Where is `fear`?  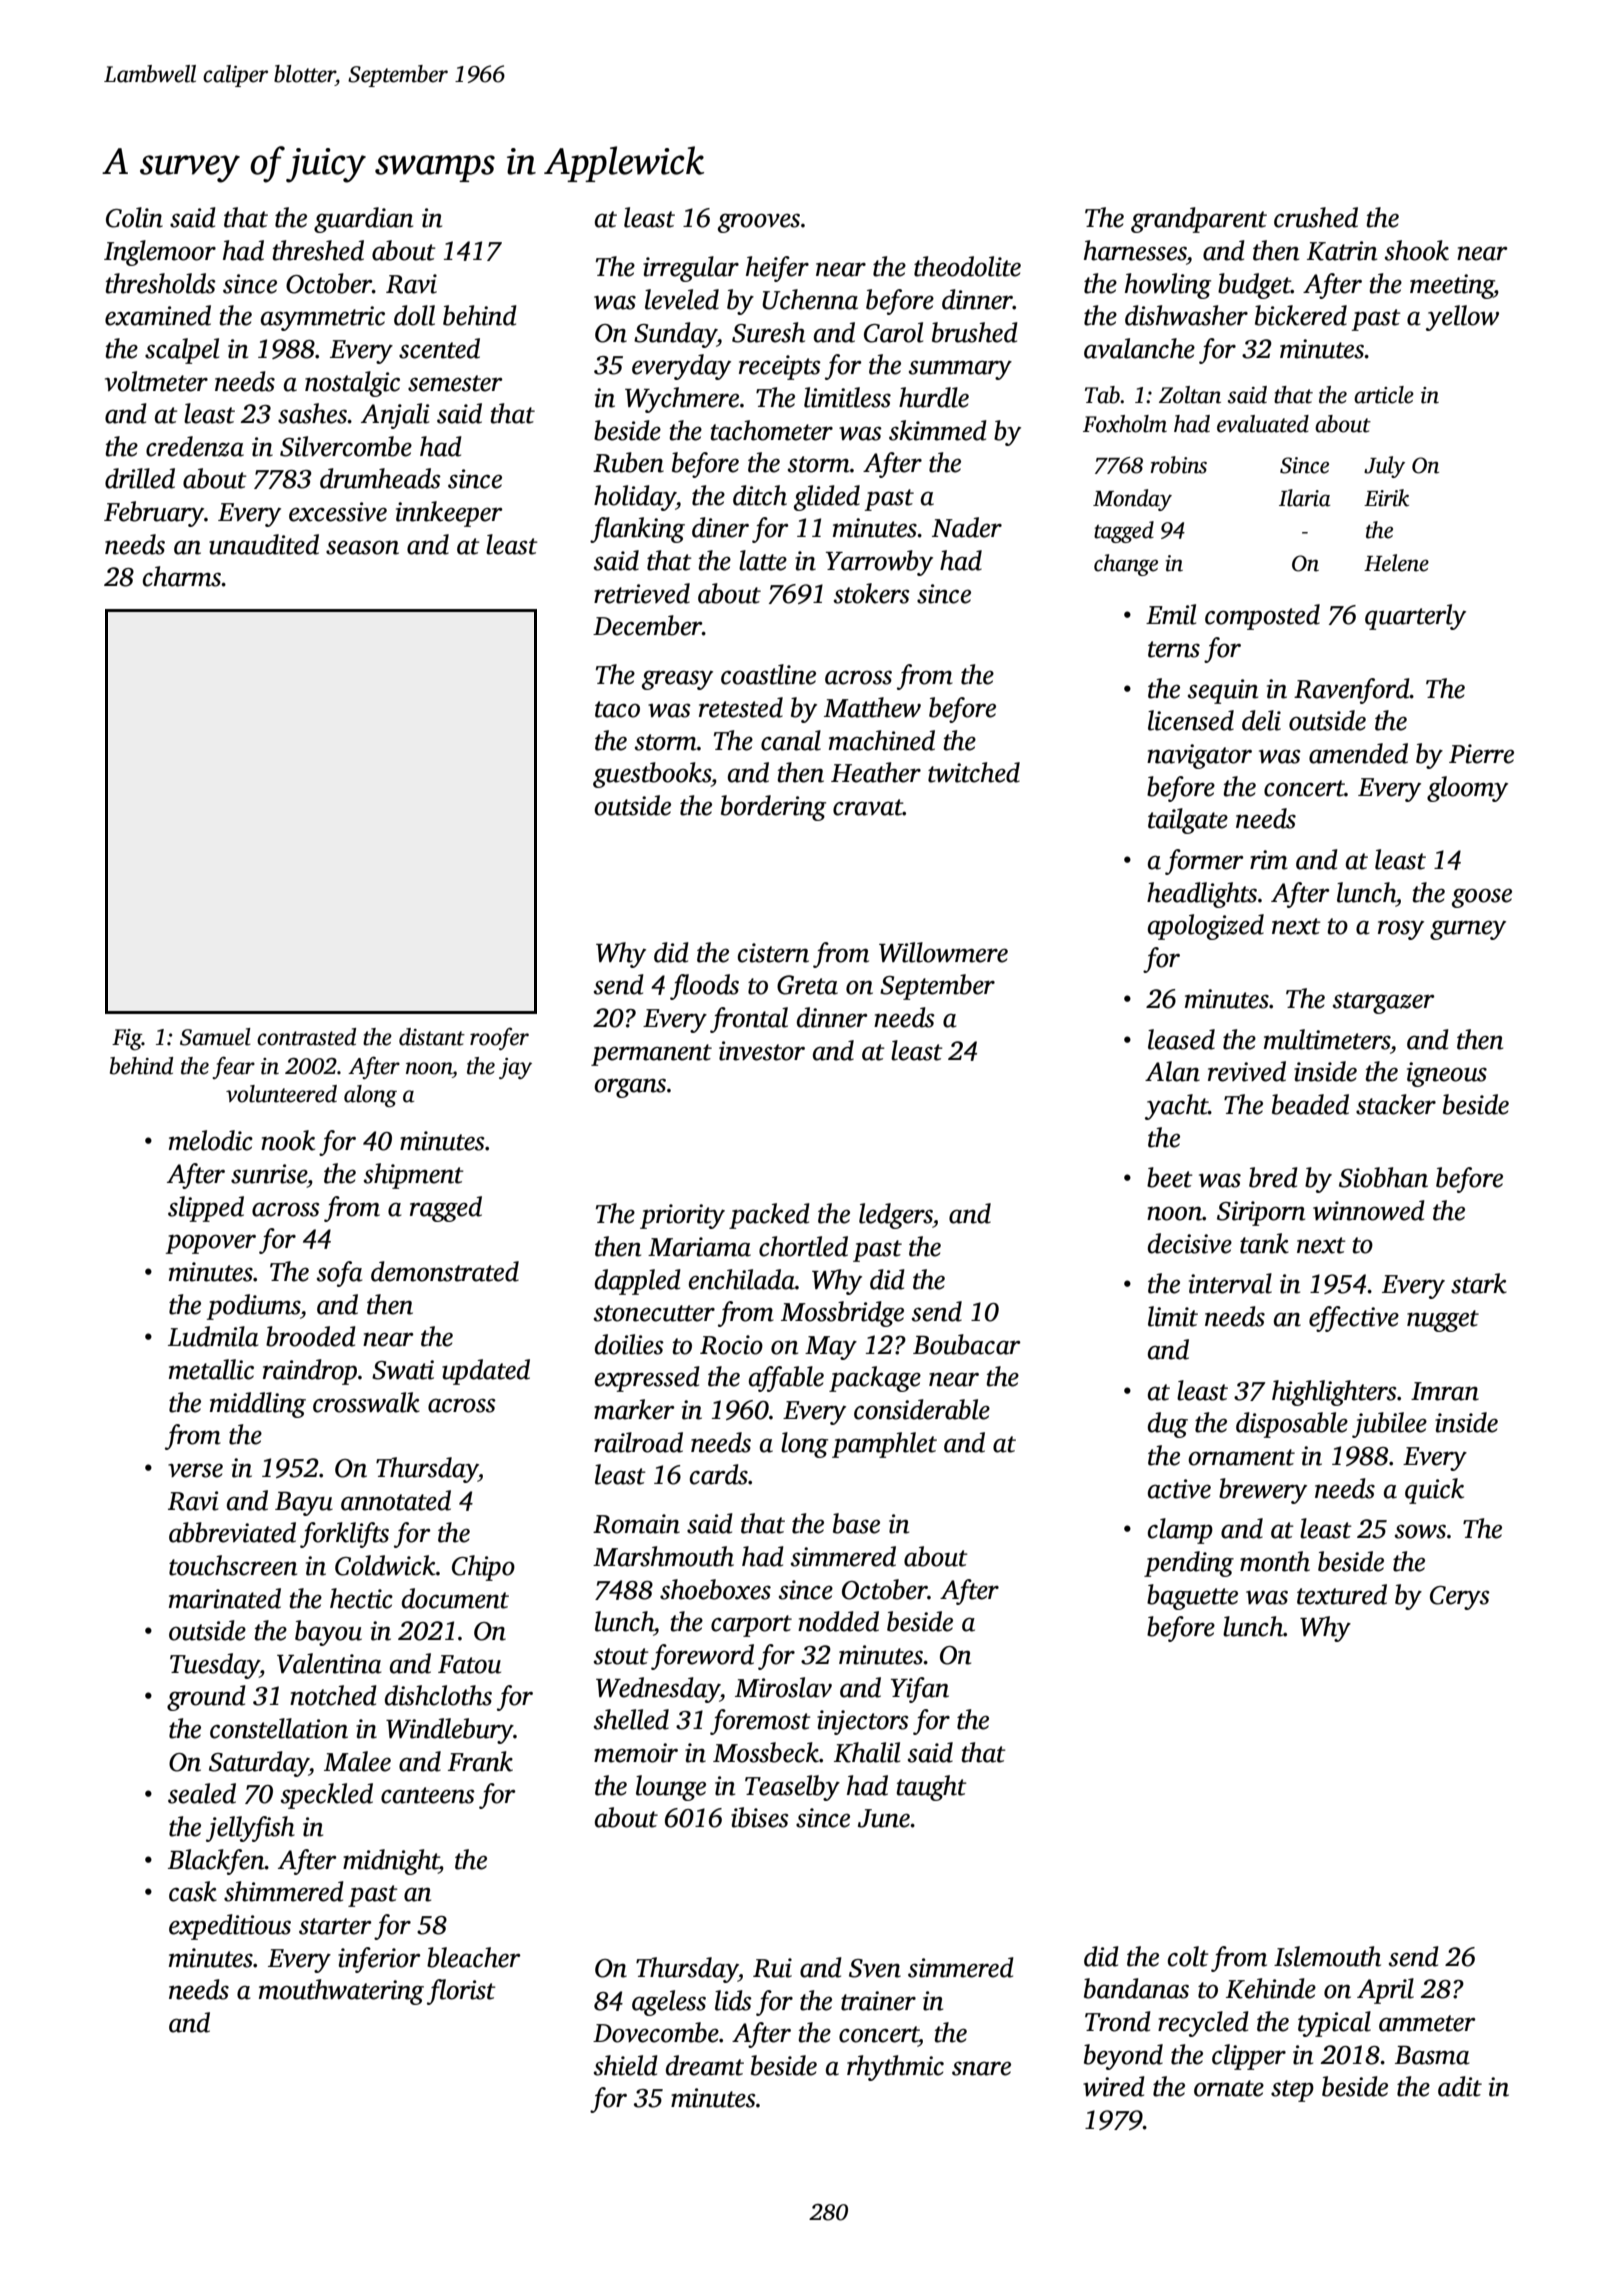 fear is located at coordinates (233, 1067).
